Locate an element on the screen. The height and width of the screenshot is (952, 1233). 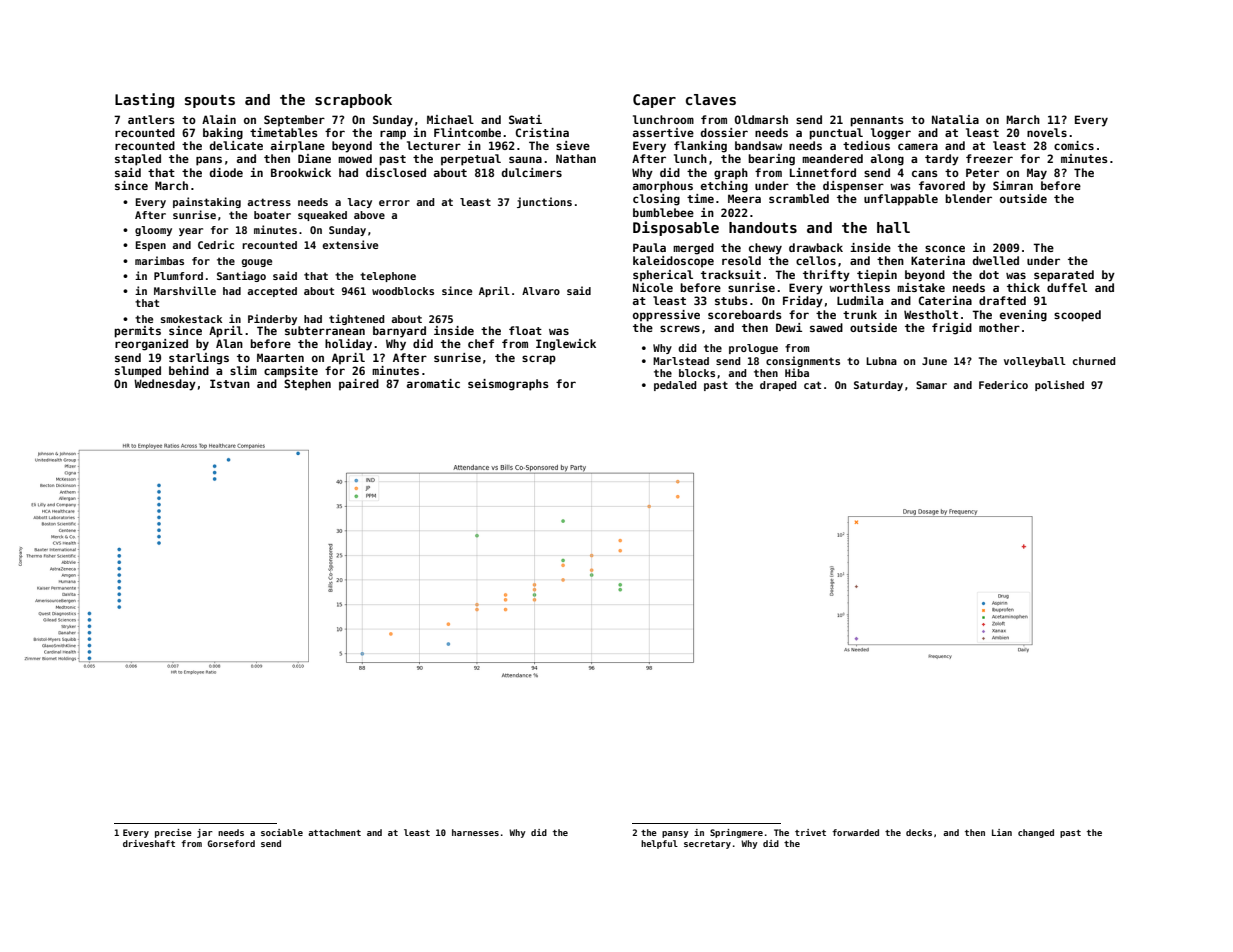
precise is located at coordinates (173, 833).
